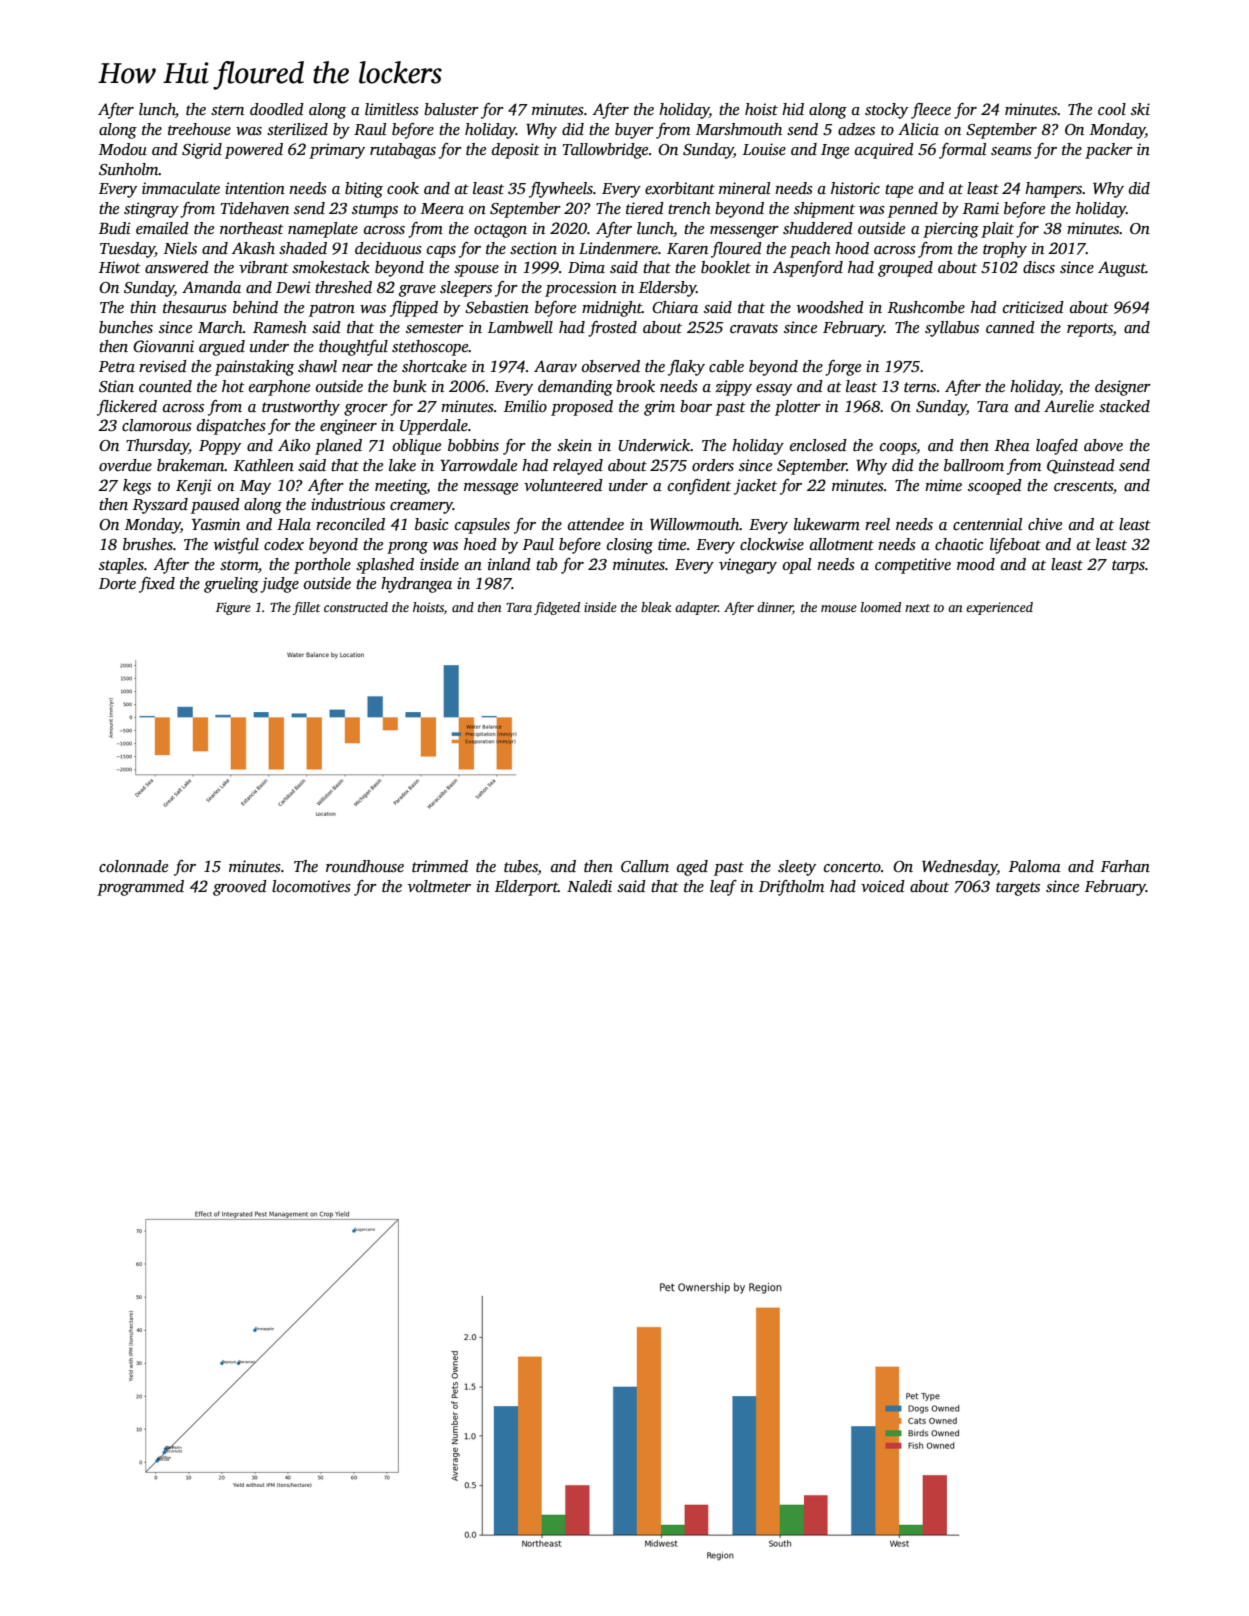  I want to click on woodshed, so click(830, 307).
